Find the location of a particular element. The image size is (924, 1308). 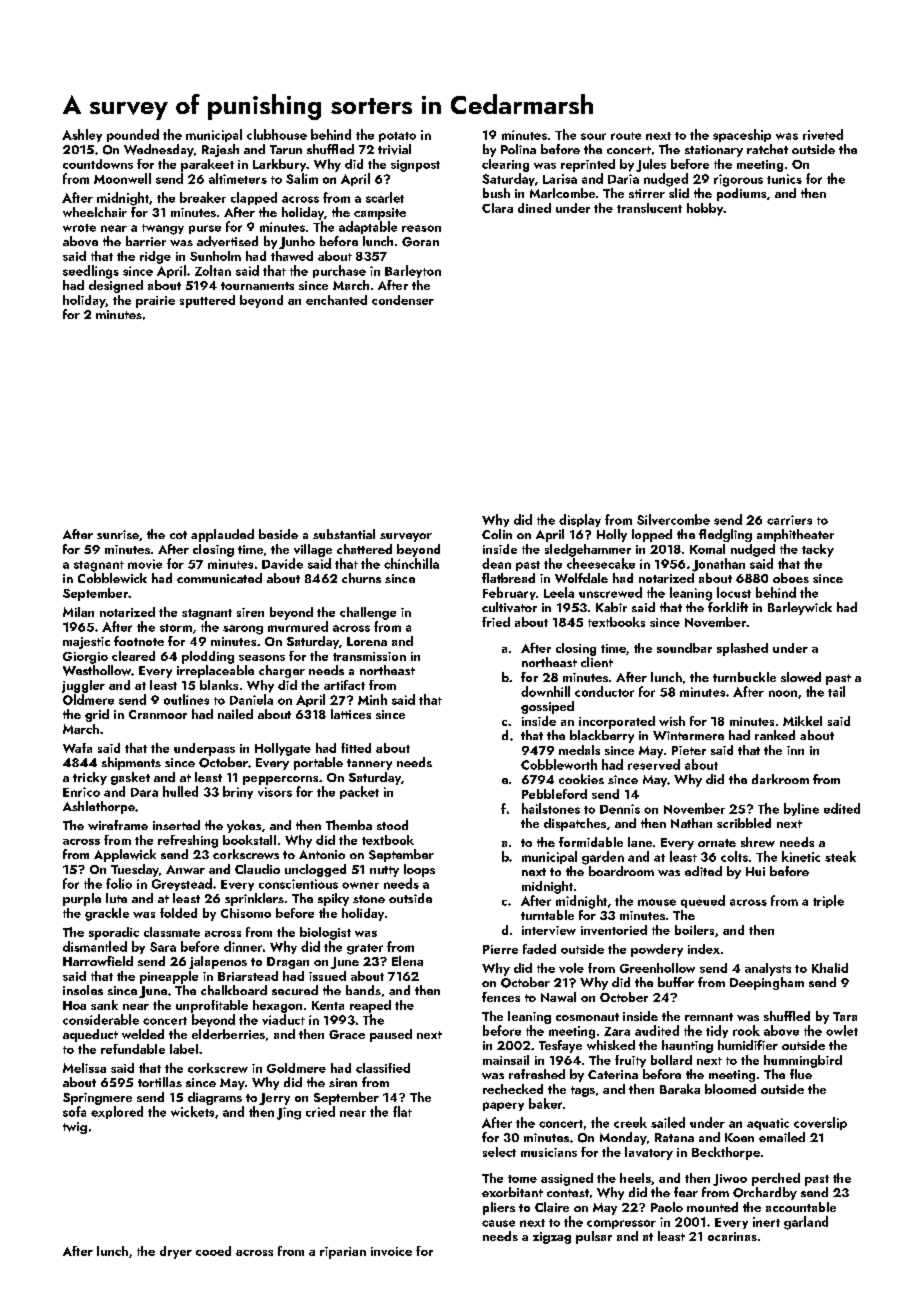

majestic is located at coordinates (86, 643).
